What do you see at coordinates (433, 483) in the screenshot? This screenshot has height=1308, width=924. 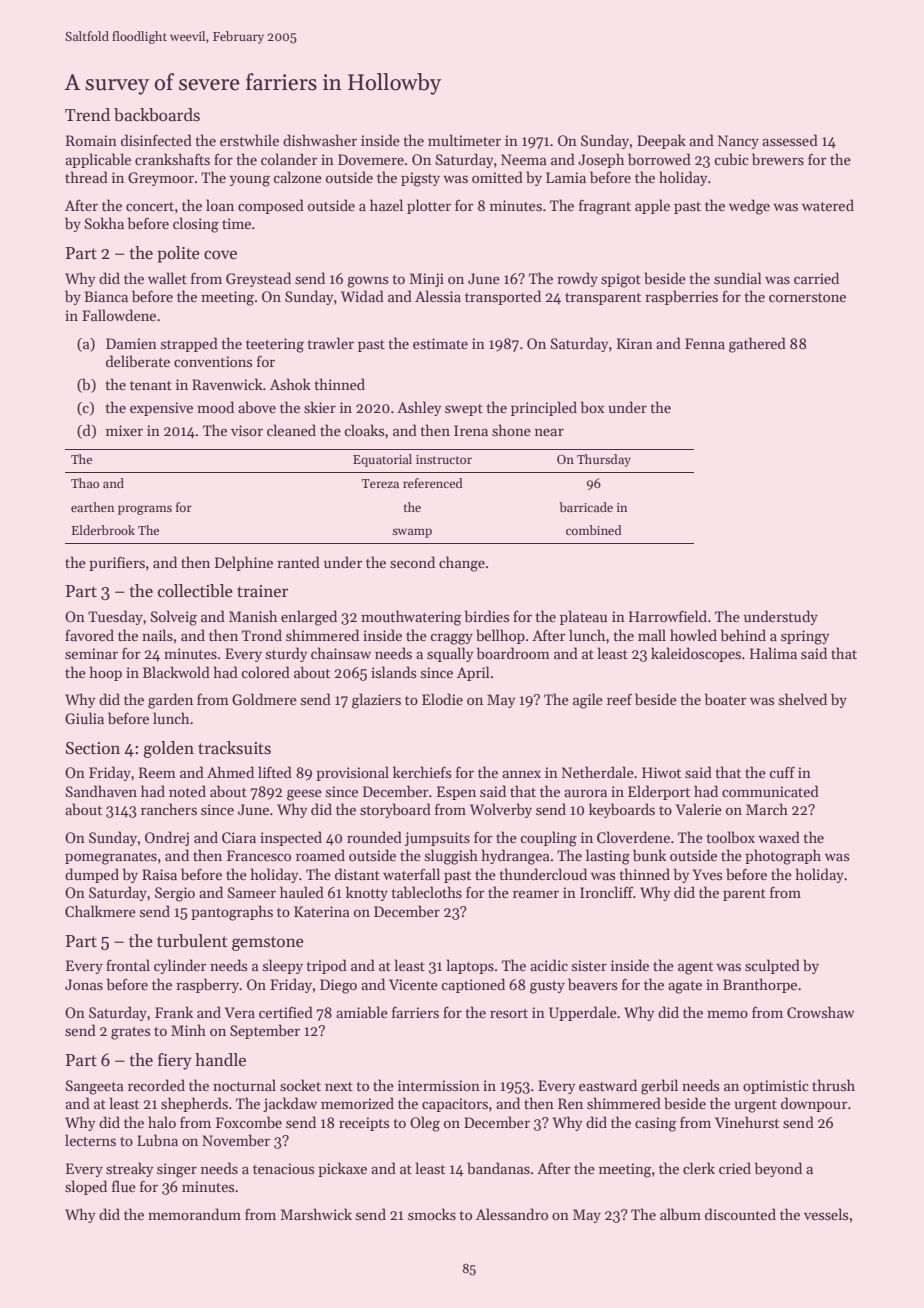 I see `referenced` at bounding box center [433, 483].
